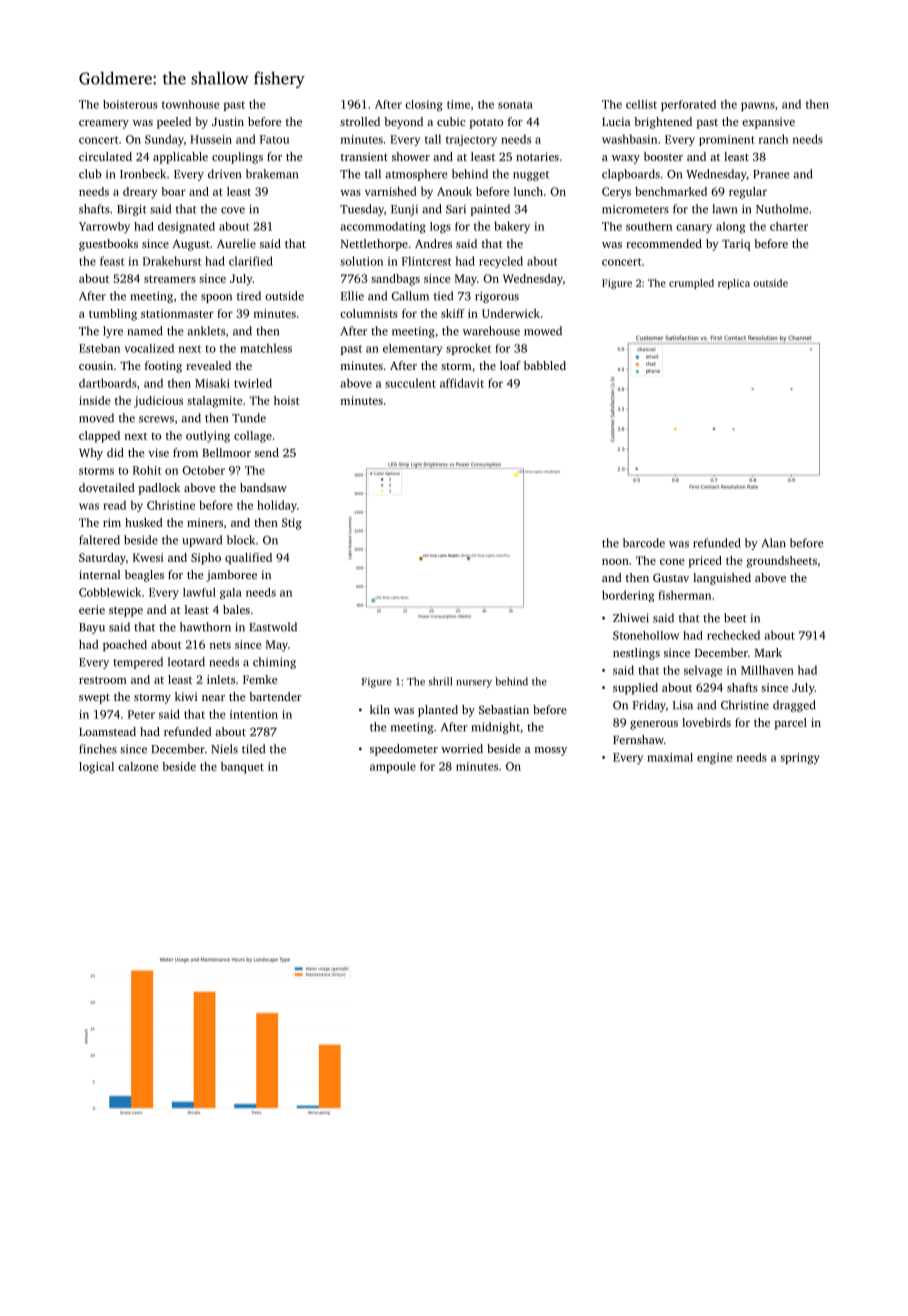  Describe the element at coordinates (628, 596) in the page. I see `bordering` at that location.
